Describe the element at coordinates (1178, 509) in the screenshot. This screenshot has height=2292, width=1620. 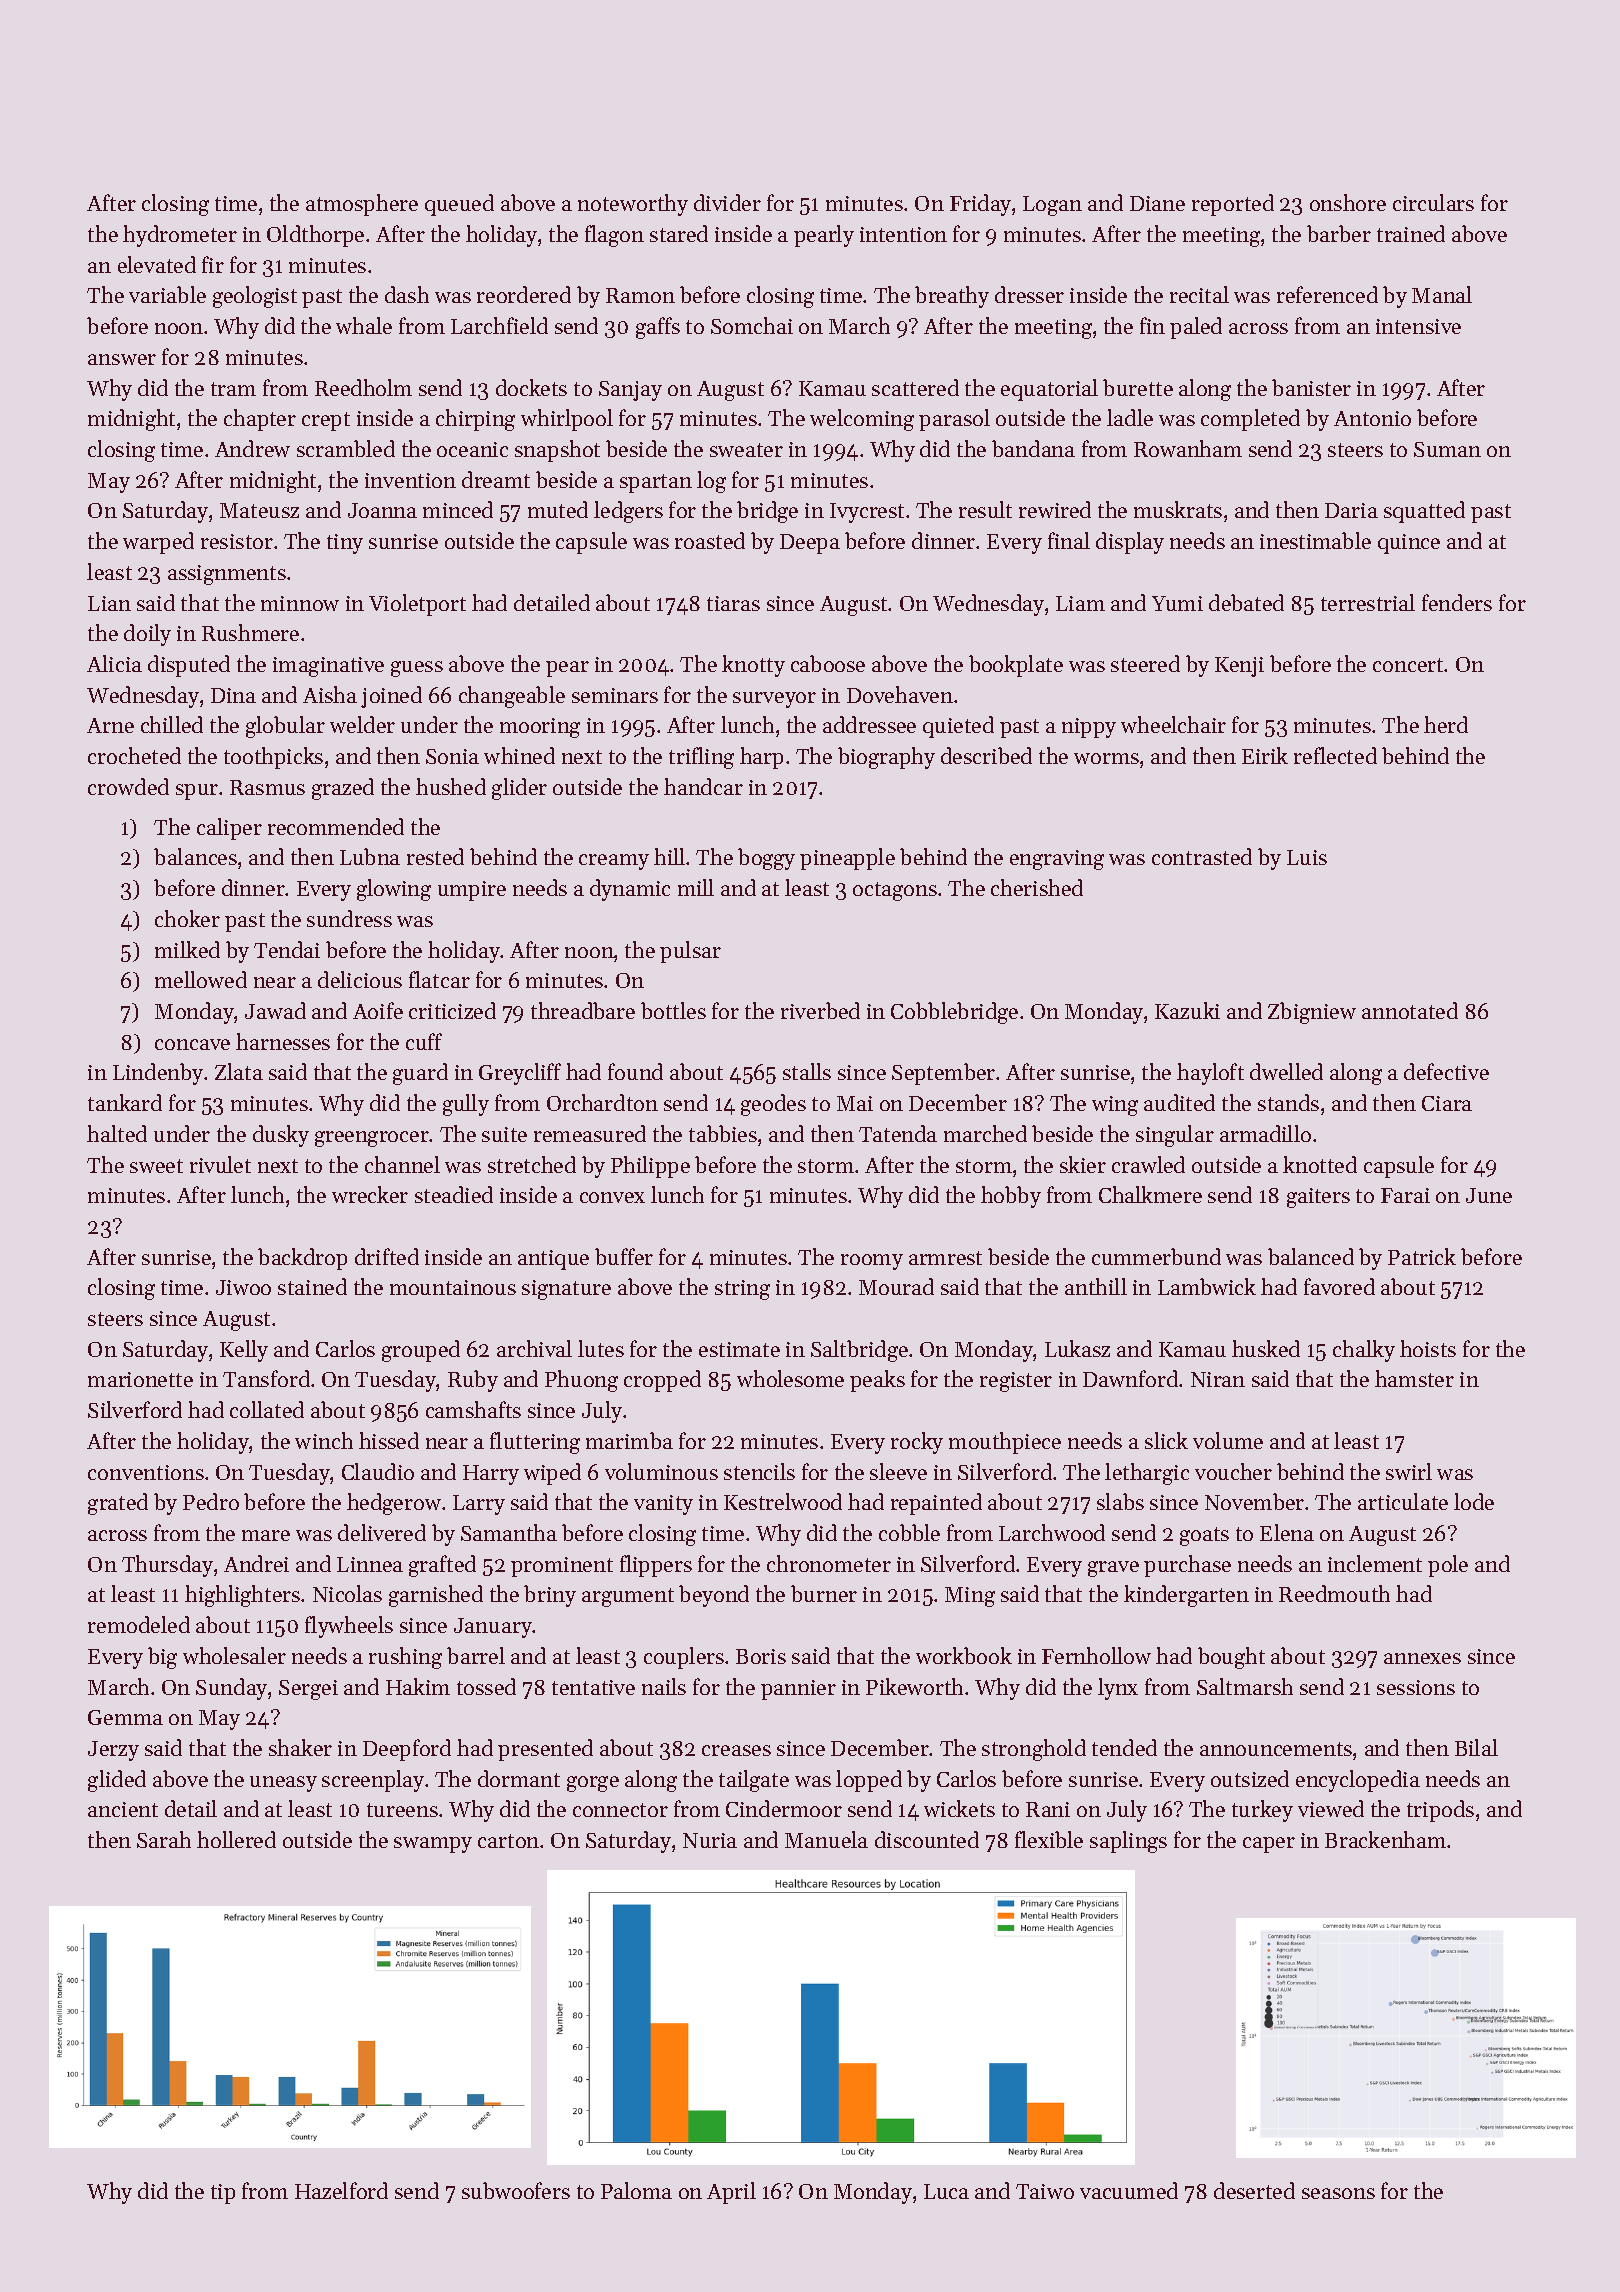
I see `muskrats` at that location.
